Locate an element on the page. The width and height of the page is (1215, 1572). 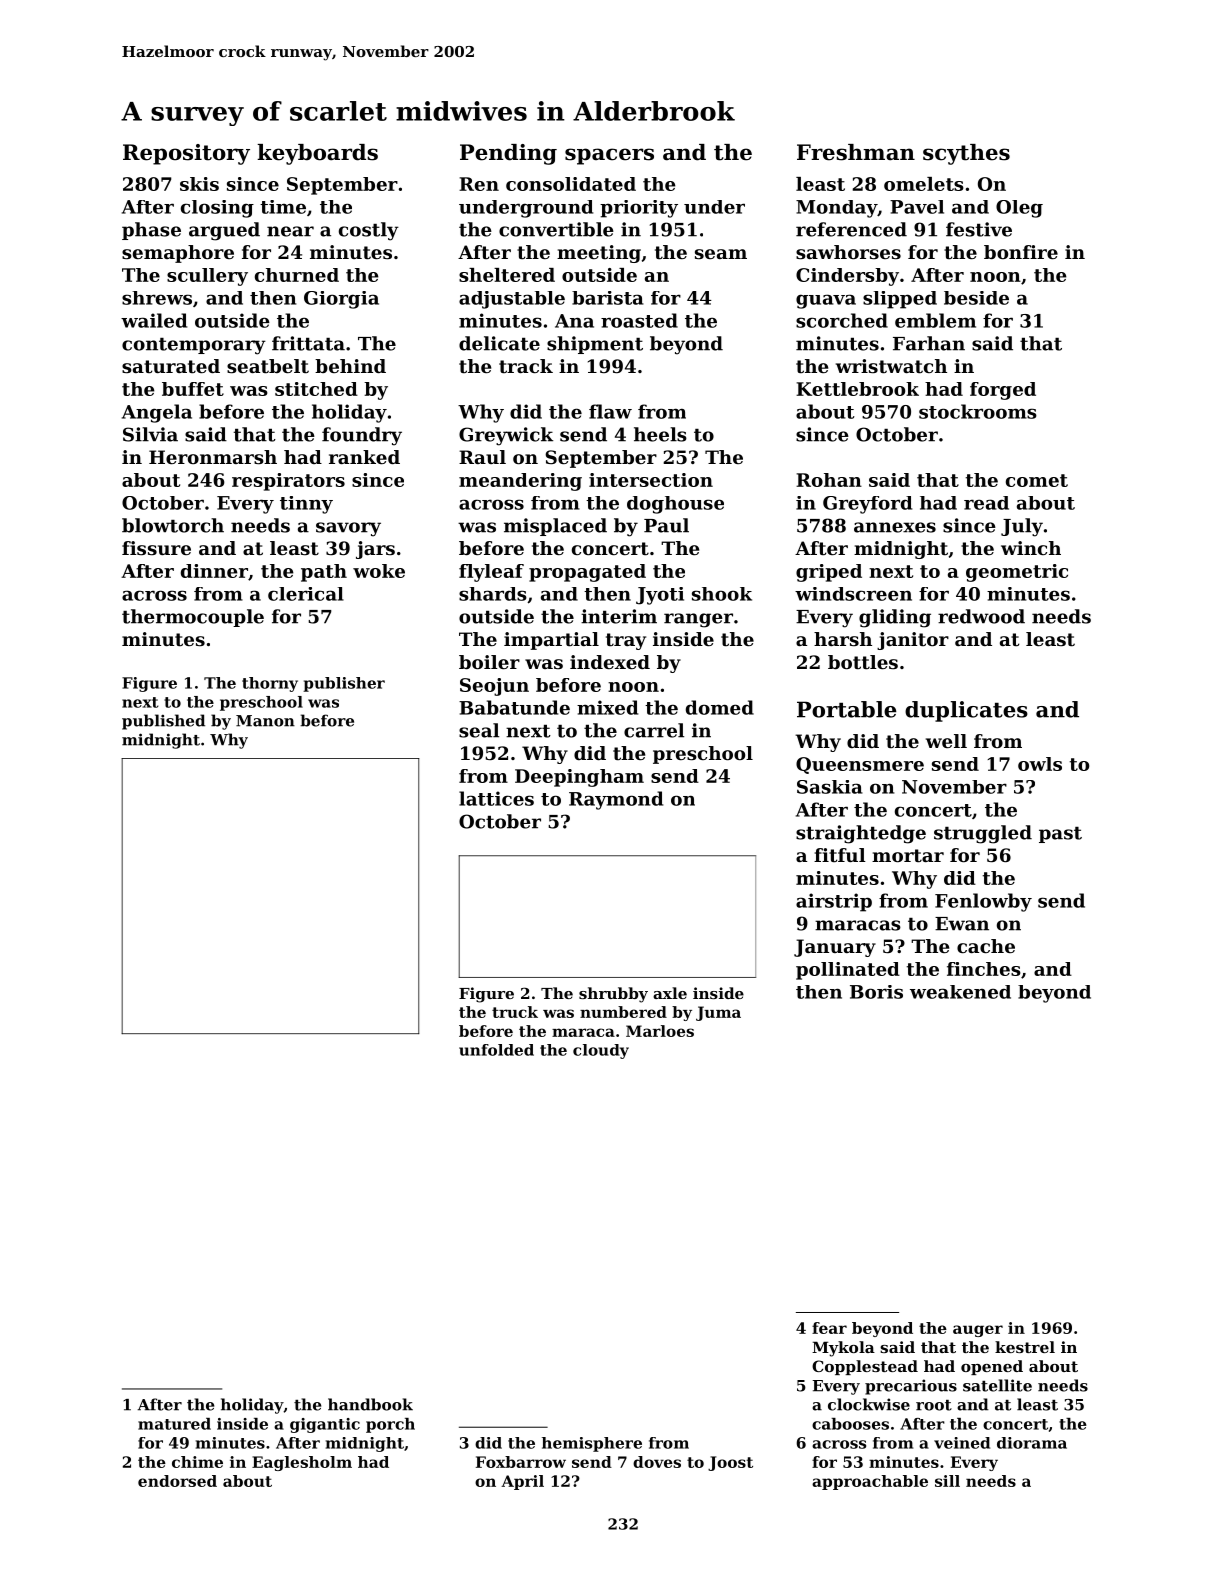
Eaglesholm is located at coordinates (302, 1463).
